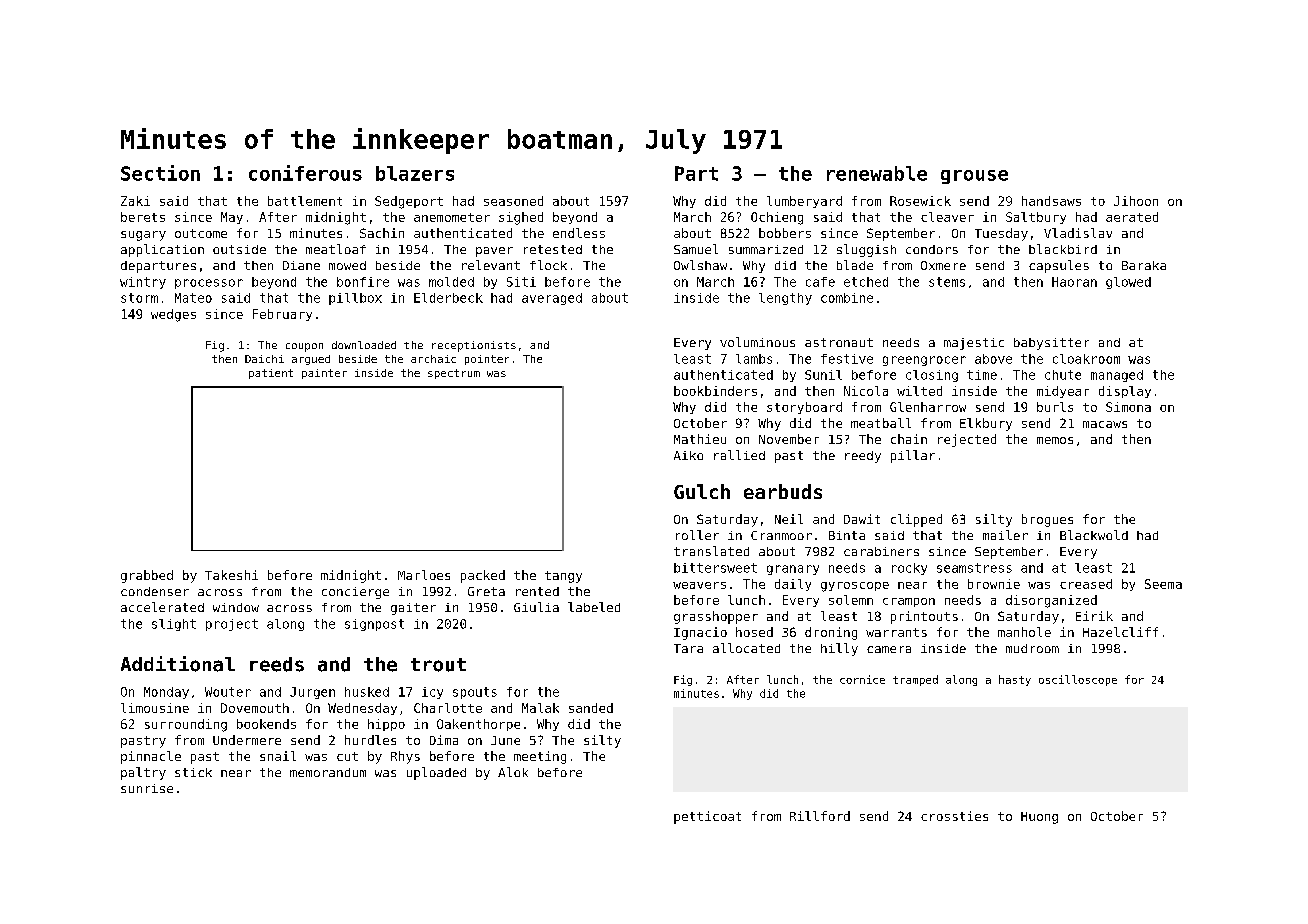  I want to click on stems, so click(947, 282).
